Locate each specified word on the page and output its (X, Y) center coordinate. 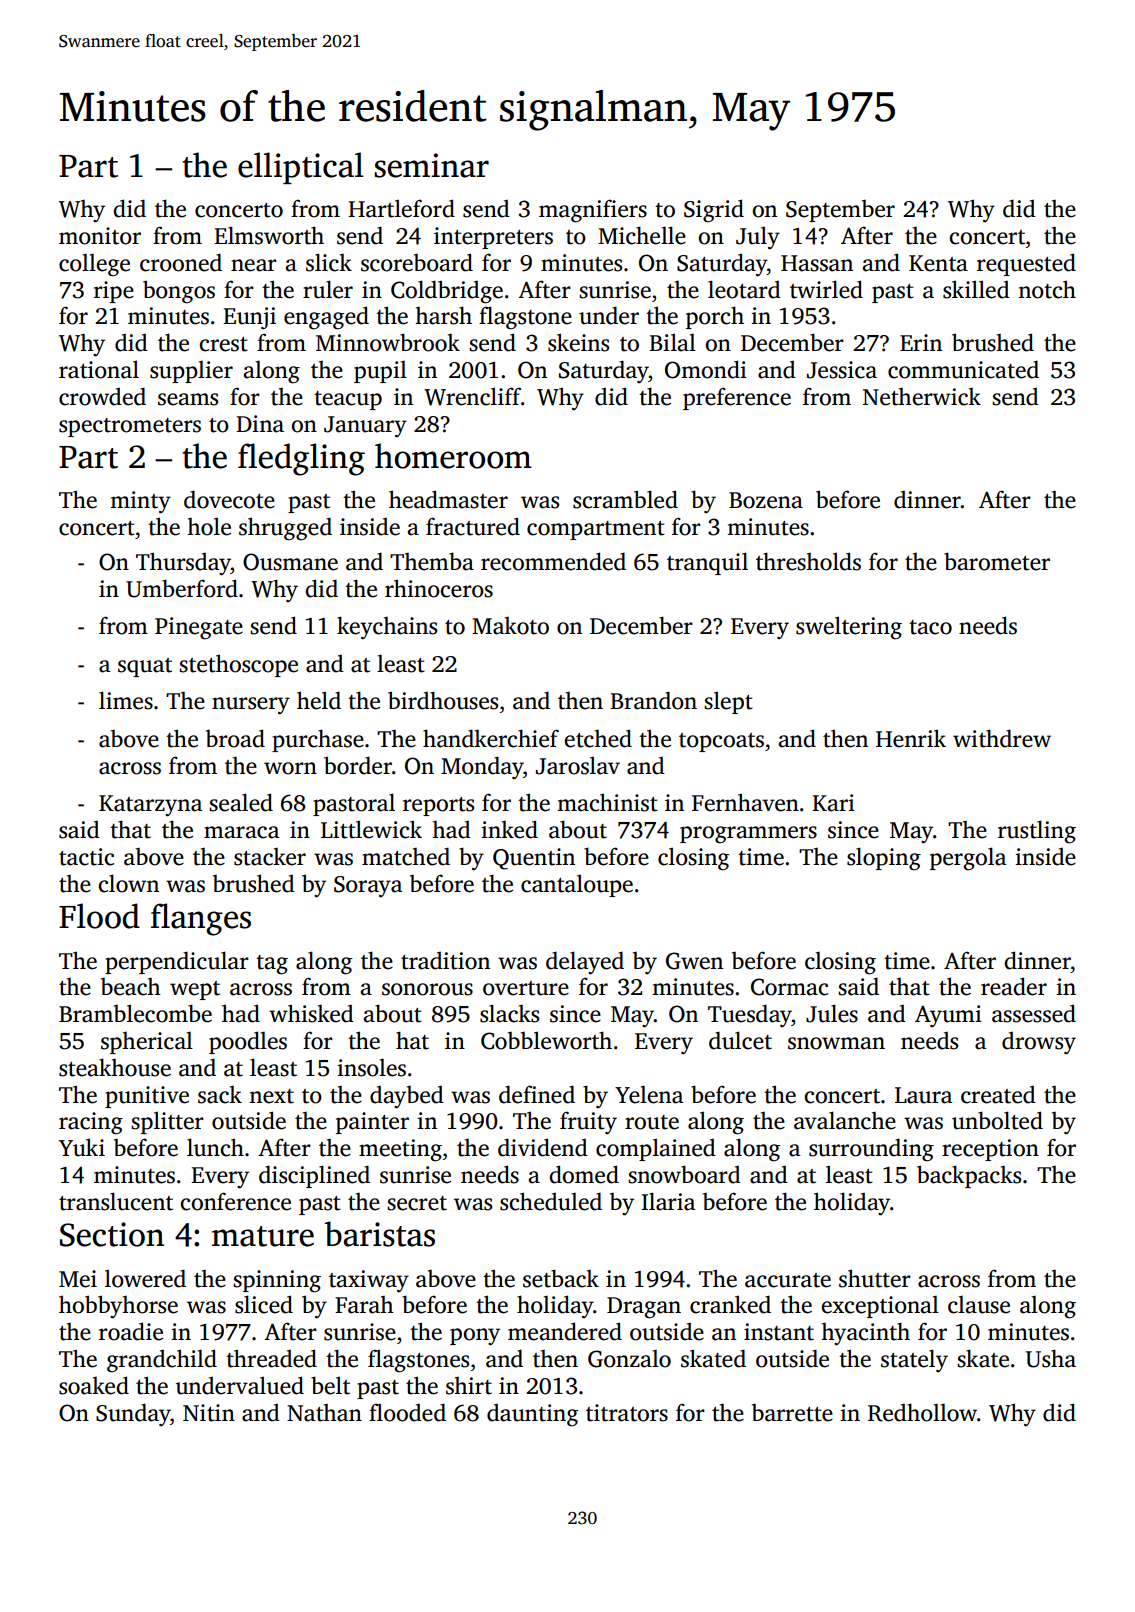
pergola (968, 859)
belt (330, 1385)
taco (930, 627)
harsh (443, 315)
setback (561, 1278)
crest (223, 344)
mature (263, 1236)
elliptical (301, 168)
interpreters (493, 238)
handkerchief (491, 738)
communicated (963, 369)
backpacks (969, 1176)
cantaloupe (577, 885)
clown (128, 883)
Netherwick (922, 397)
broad (235, 738)
